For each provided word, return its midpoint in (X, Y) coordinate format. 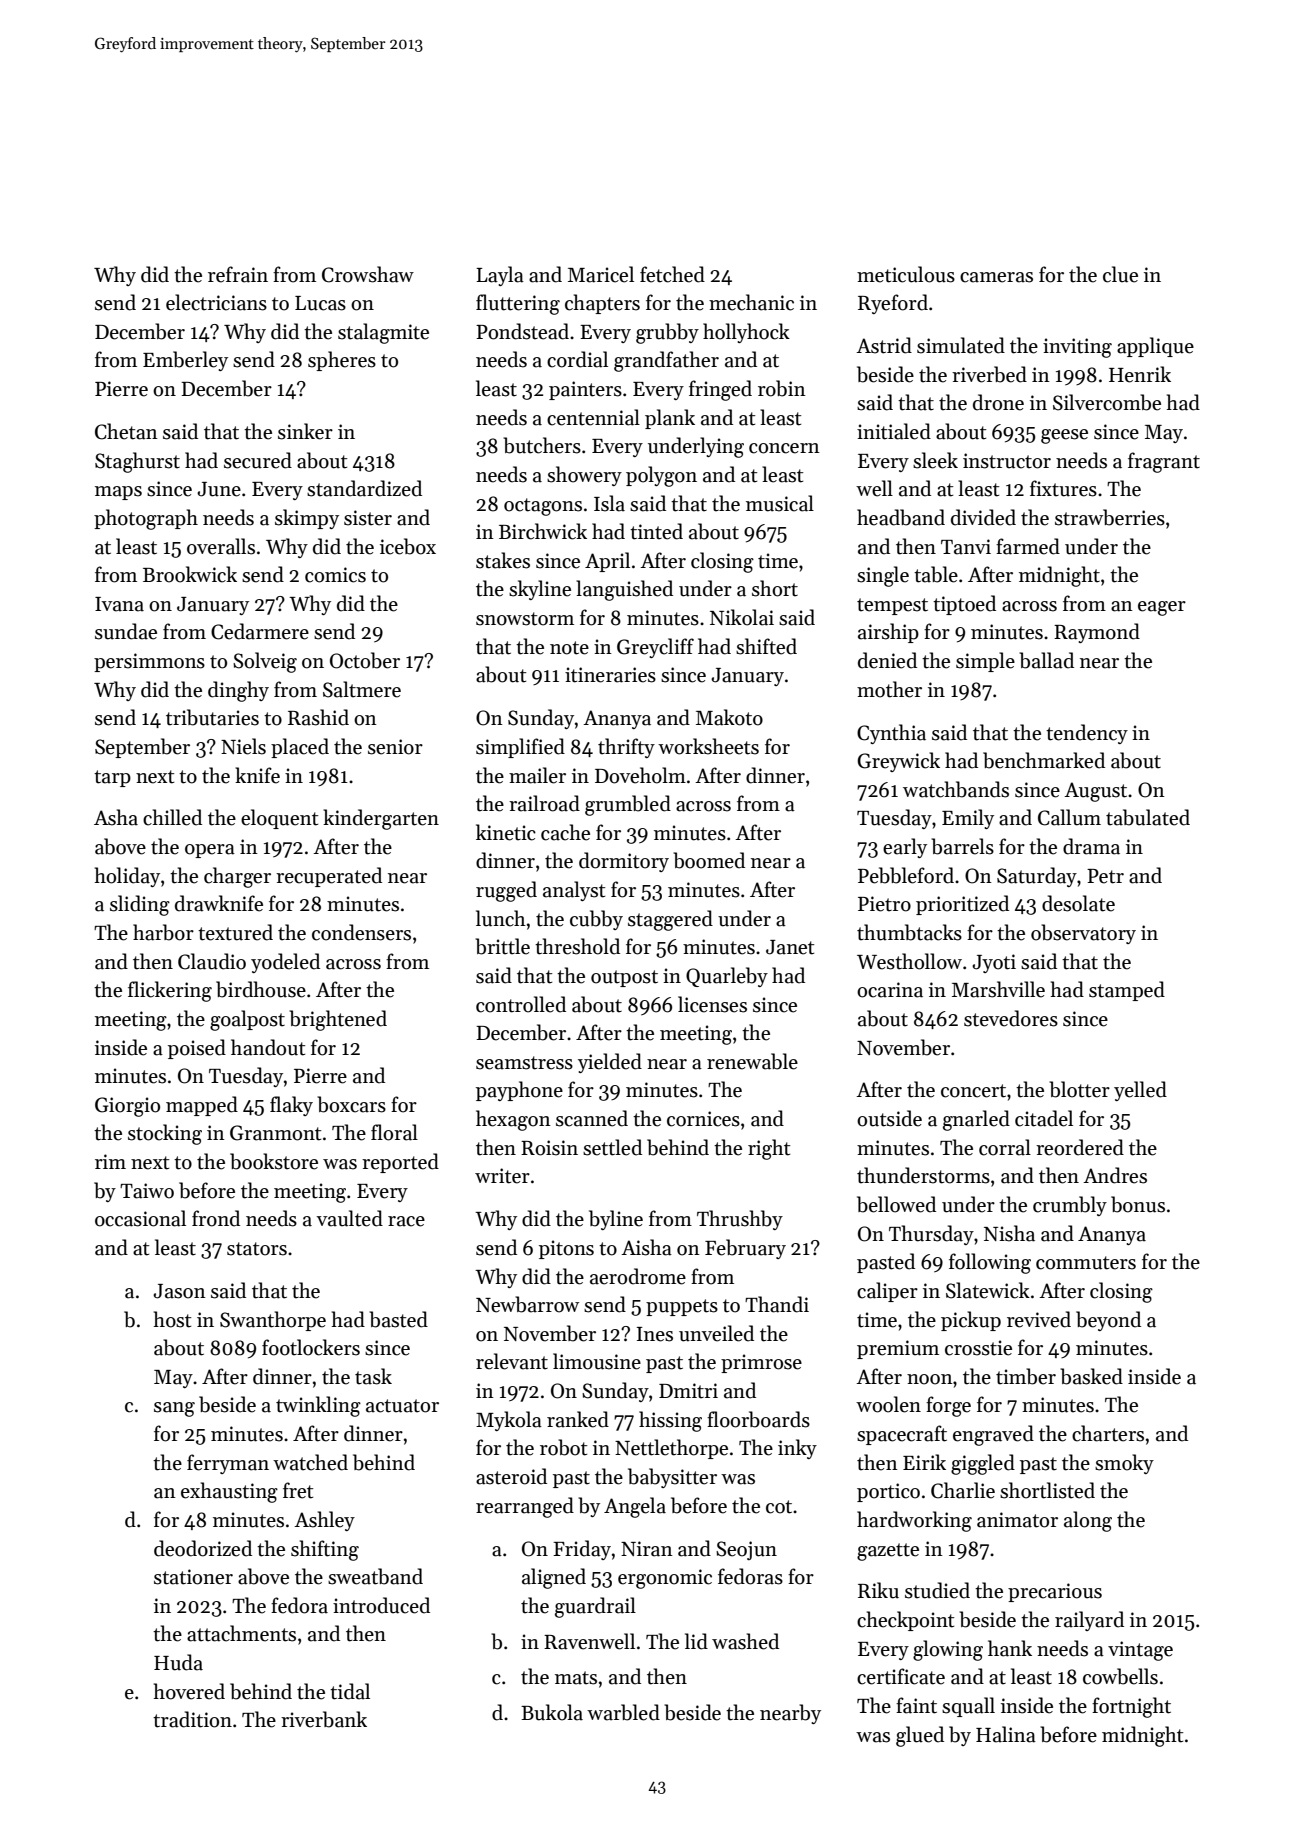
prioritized (962, 905)
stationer (193, 1577)
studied (937, 1590)
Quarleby (727, 977)
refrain (238, 274)
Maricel (601, 274)
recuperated (329, 877)
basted (398, 1319)
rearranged (525, 1507)
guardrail (595, 1607)
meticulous (906, 274)
